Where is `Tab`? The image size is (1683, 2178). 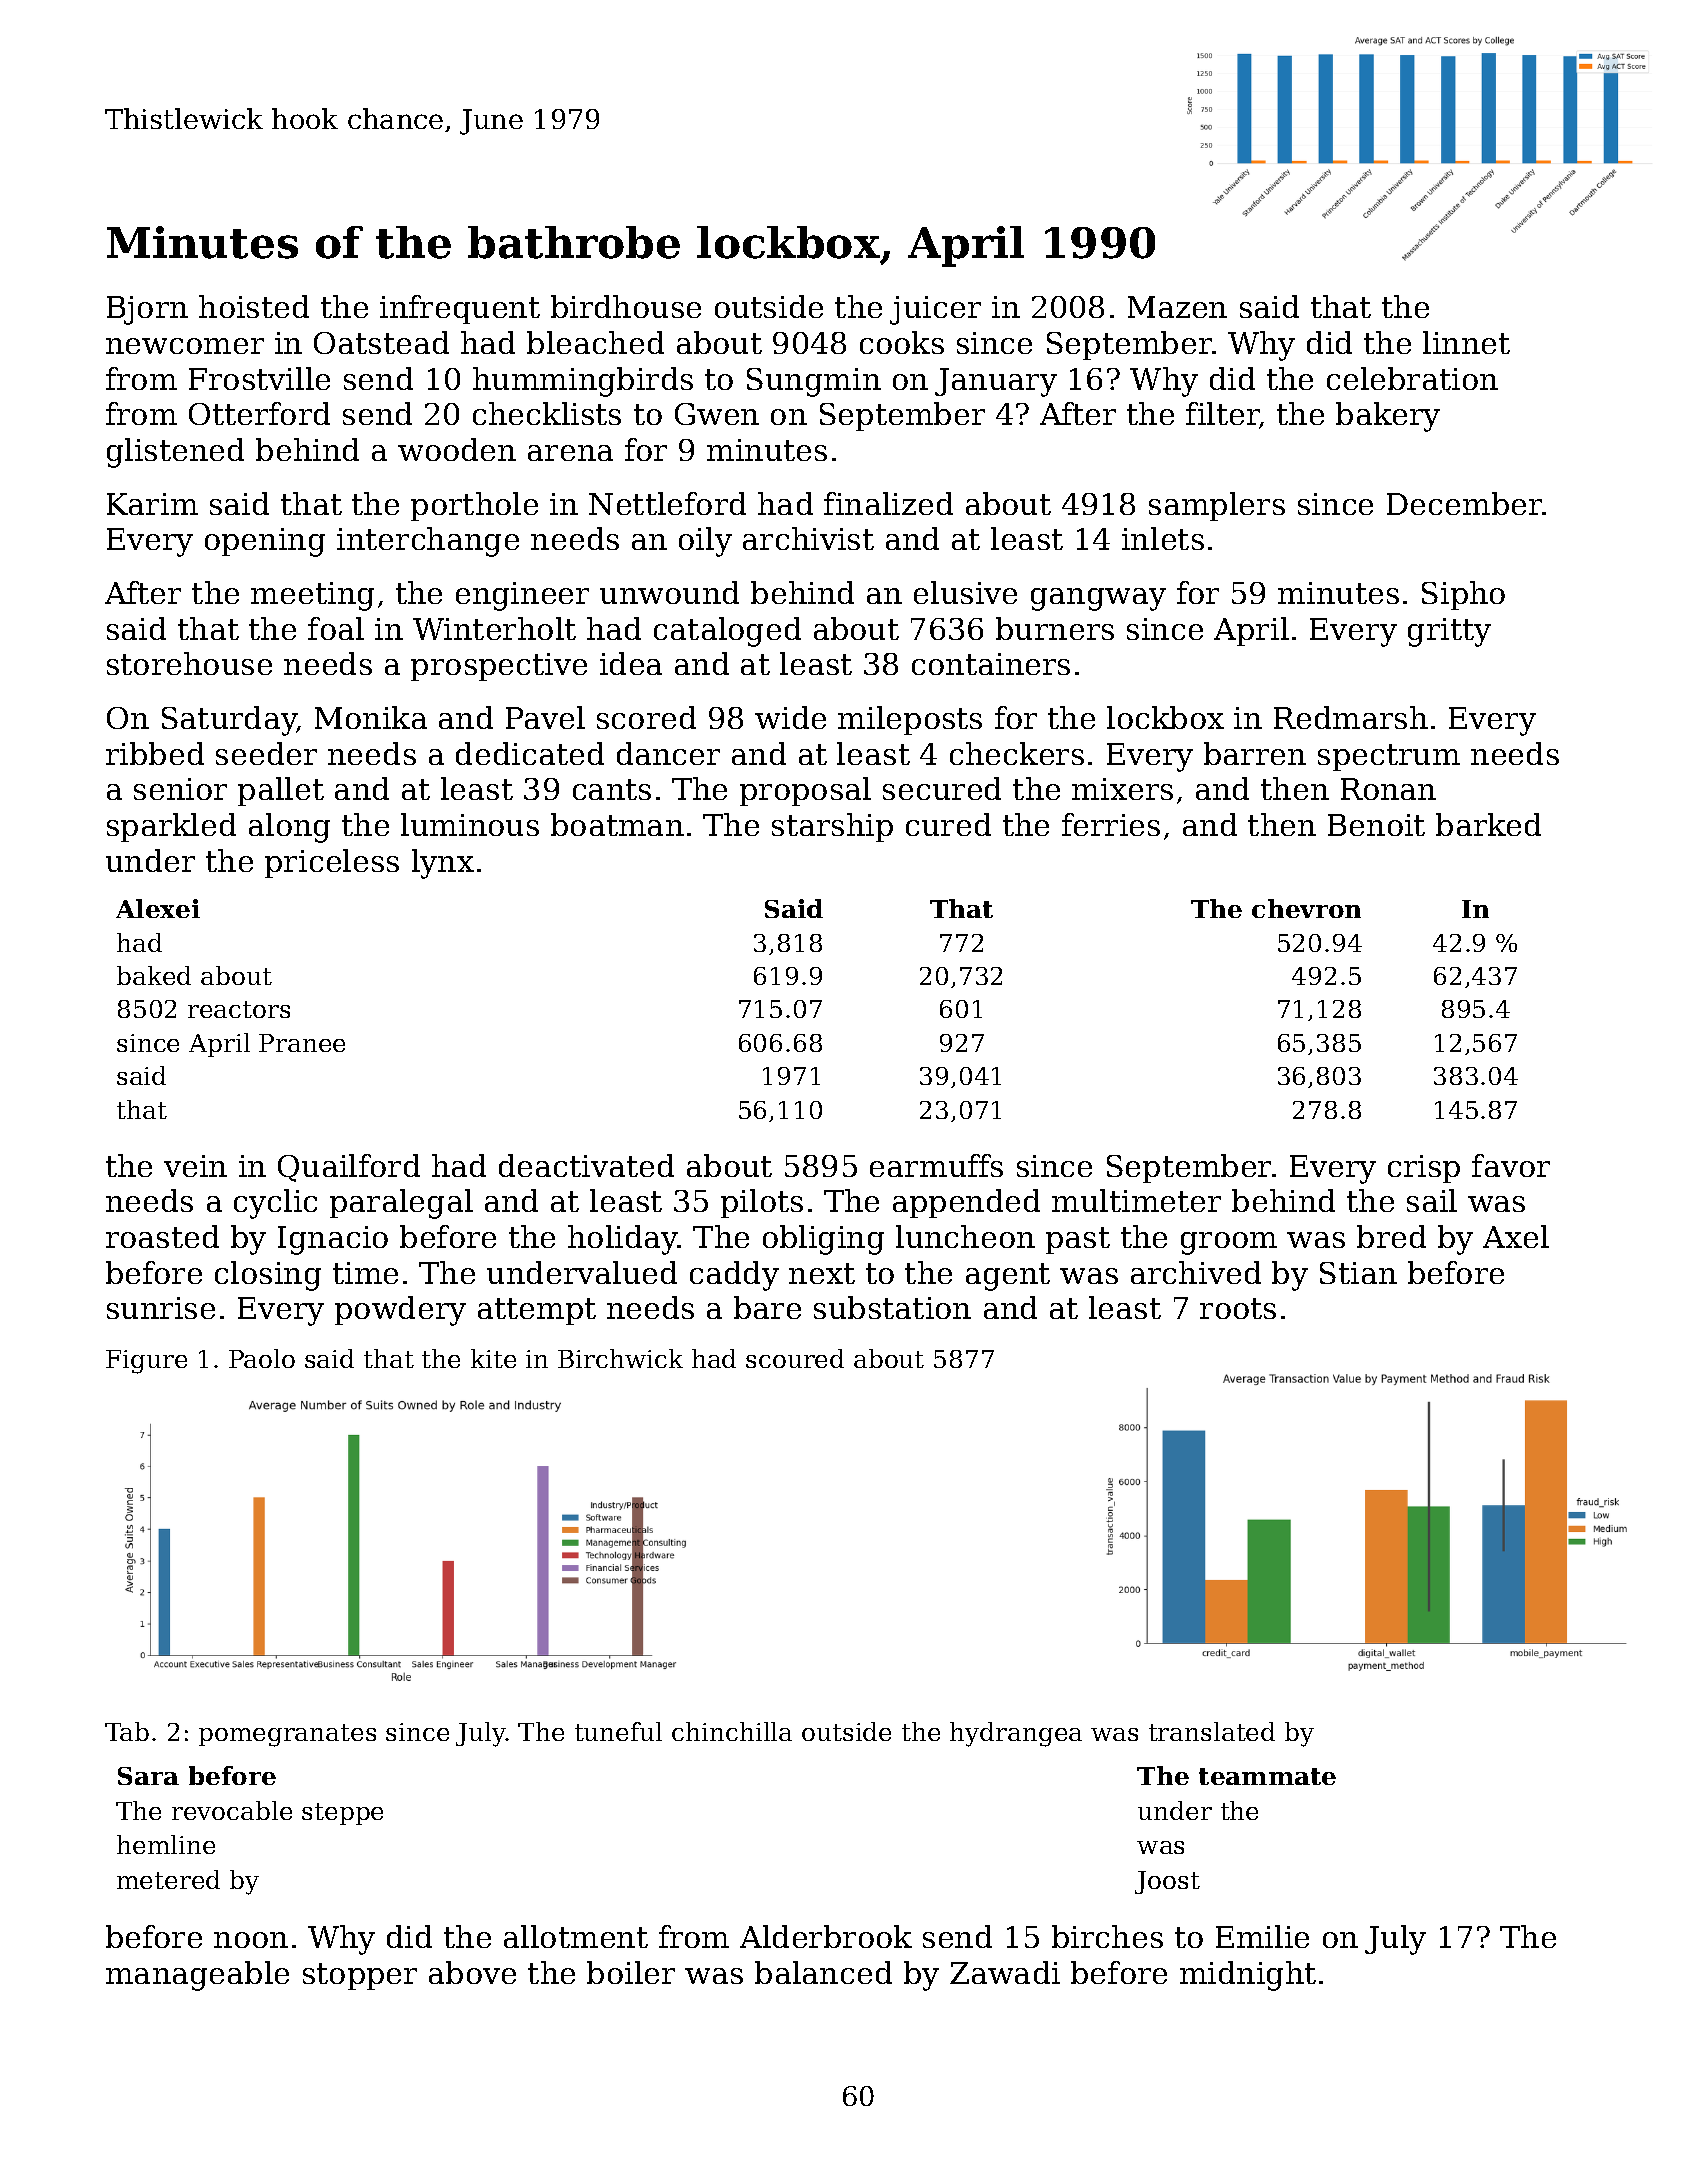
Tab is located at coordinates (127, 1731).
